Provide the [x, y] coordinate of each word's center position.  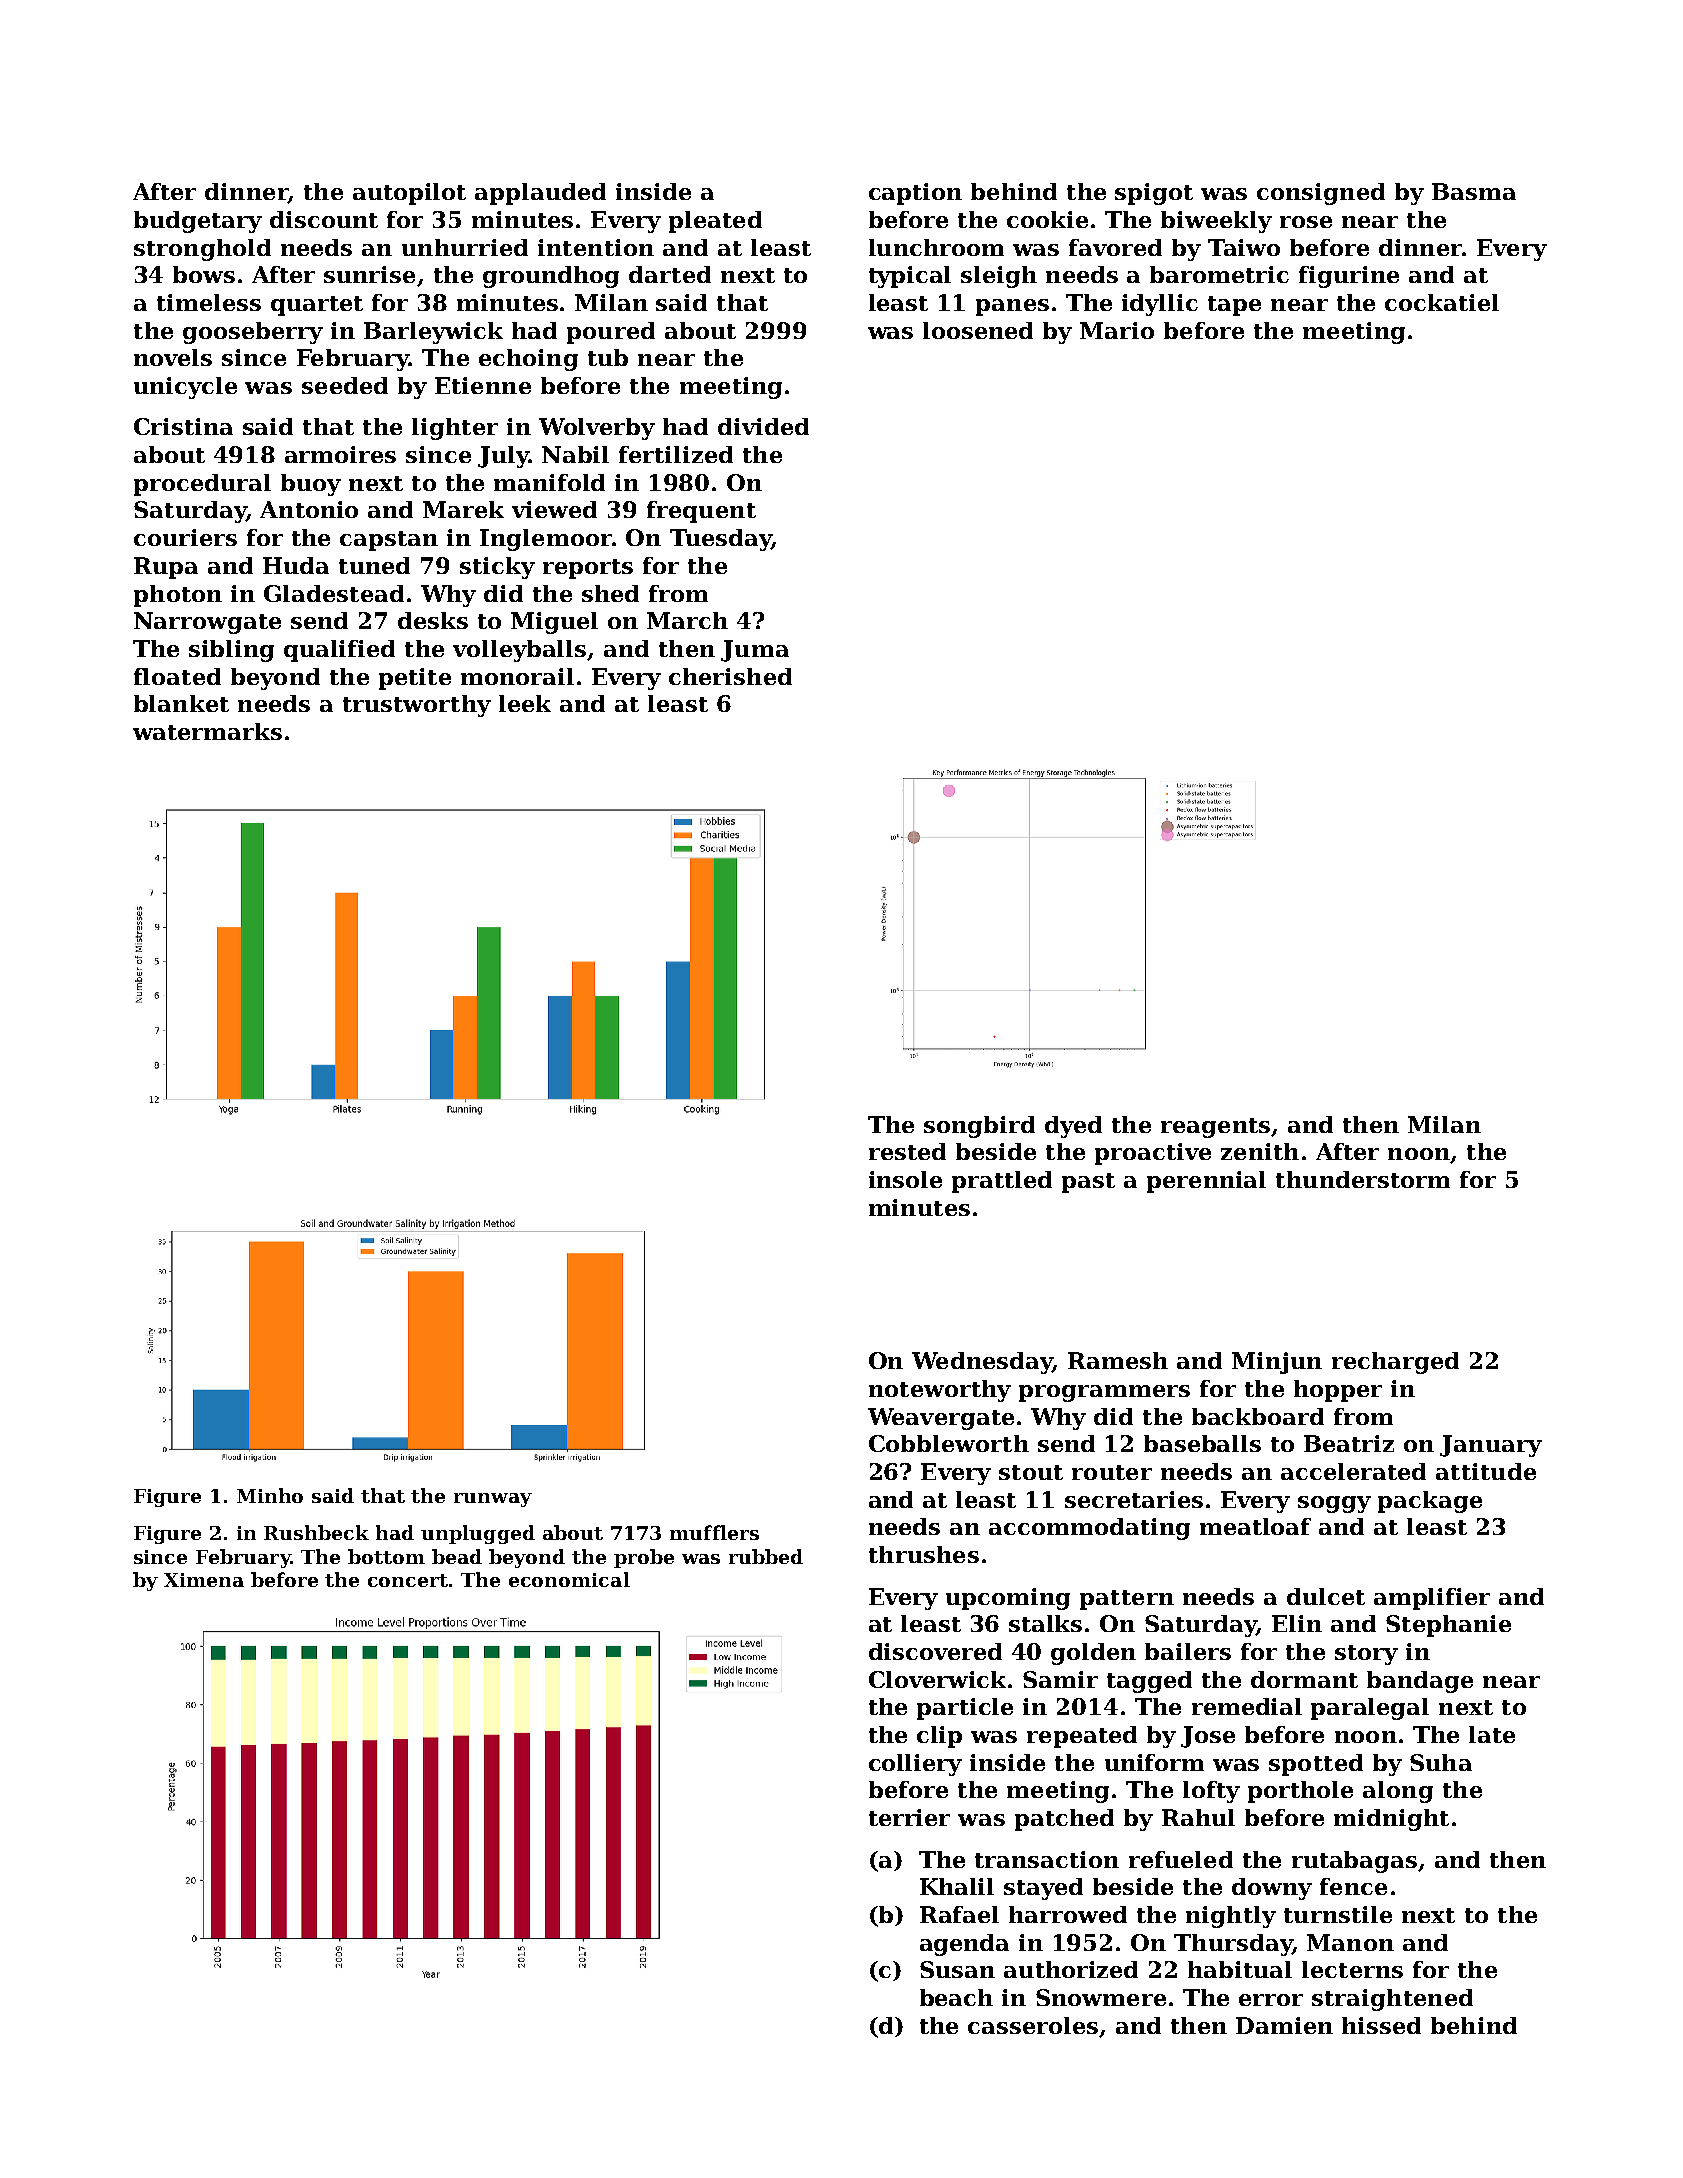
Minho [270, 1495]
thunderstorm [1363, 1179]
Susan [957, 1969]
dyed [1073, 1127]
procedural [202, 485]
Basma [1474, 191]
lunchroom [936, 247]
